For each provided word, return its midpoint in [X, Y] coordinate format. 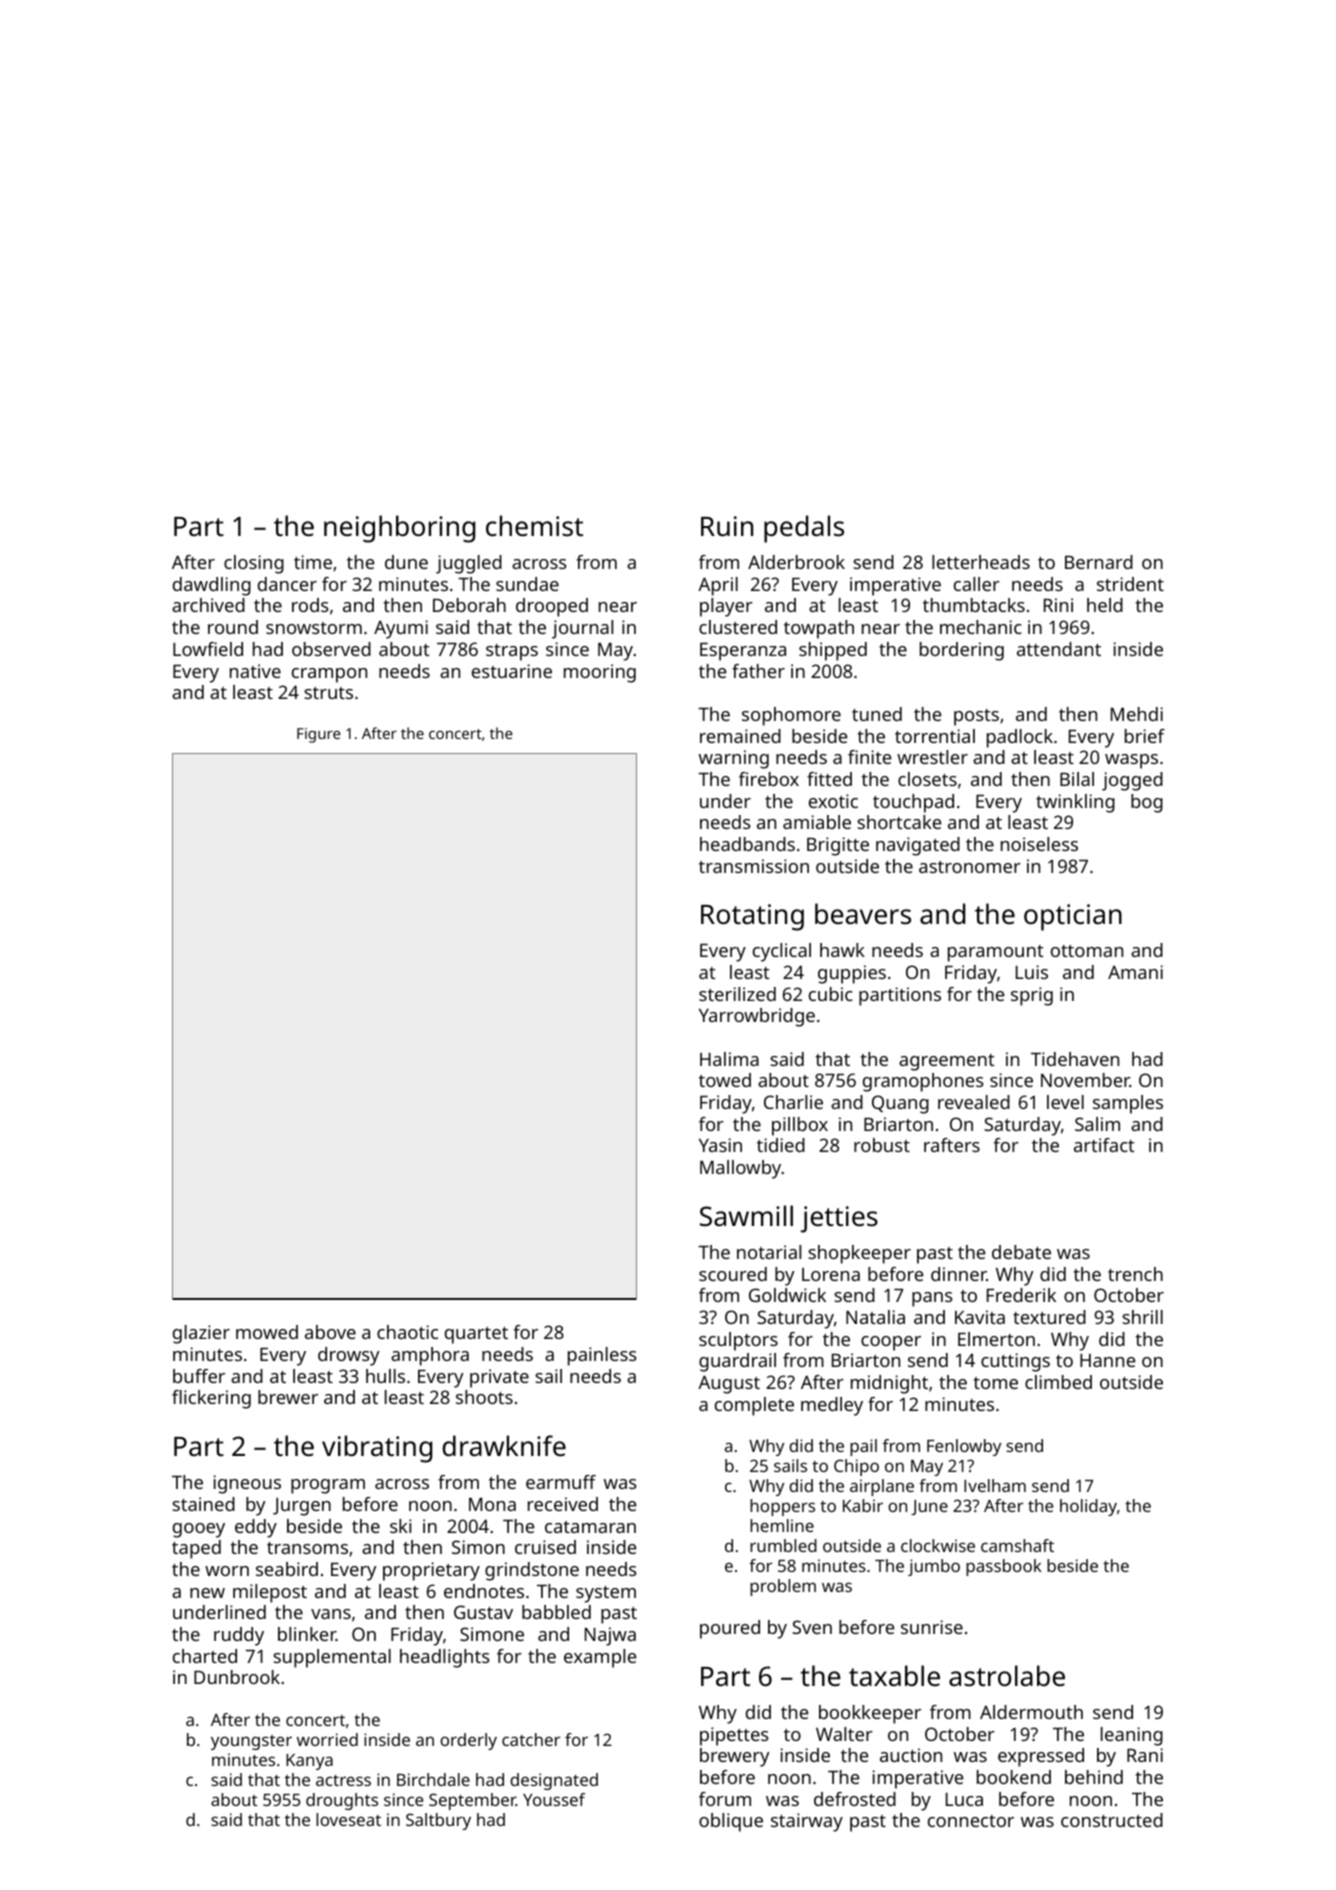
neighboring [399, 529]
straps [512, 652]
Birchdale [433, 1779]
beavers [863, 914]
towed [725, 1080]
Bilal [1077, 779]
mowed [267, 1332]
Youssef [554, 1799]
